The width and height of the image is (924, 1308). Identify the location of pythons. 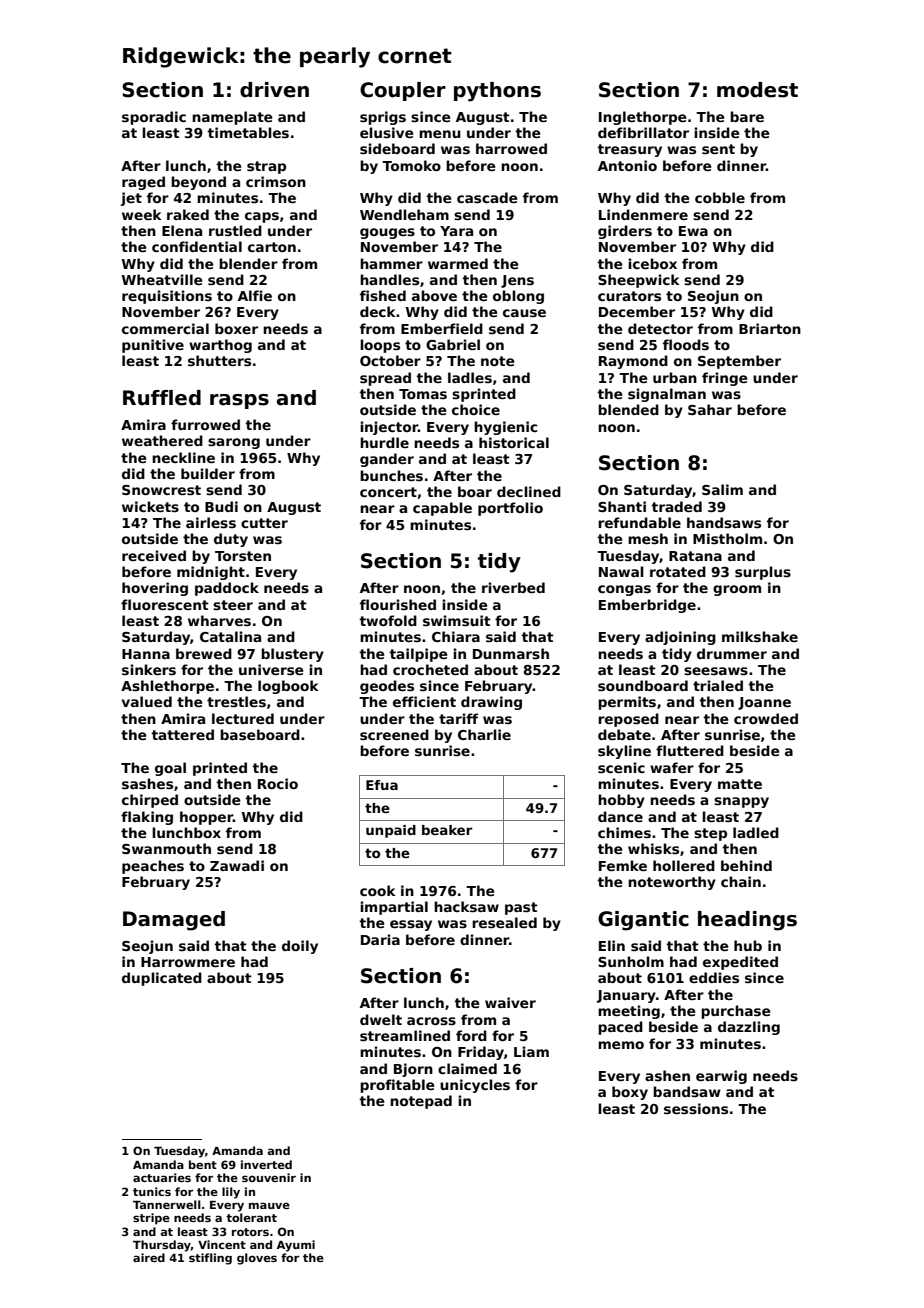
(497, 92).
